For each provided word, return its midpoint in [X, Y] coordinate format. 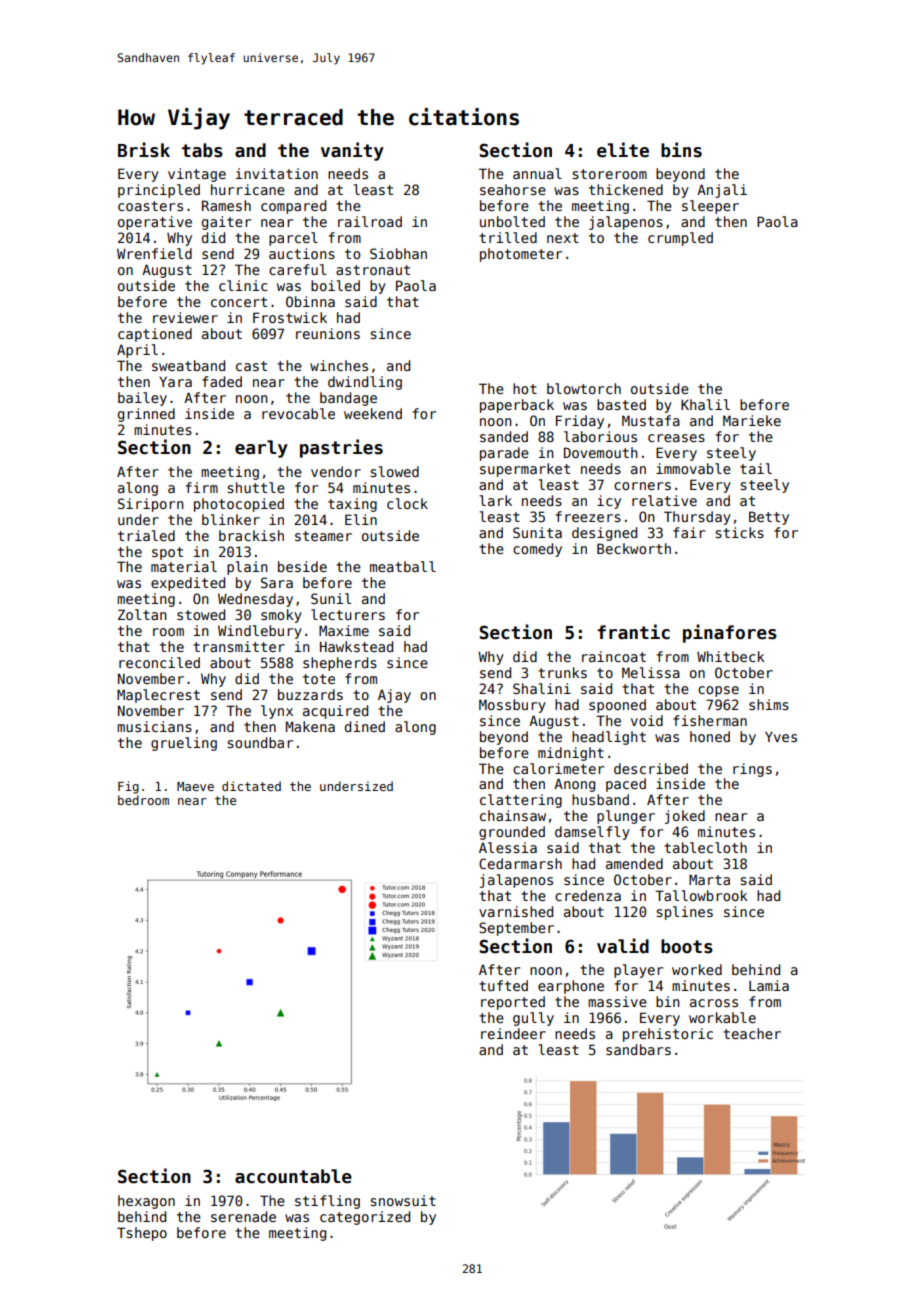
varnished [516, 911]
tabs [202, 150]
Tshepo [142, 1234]
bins [681, 150]
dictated [251, 786]
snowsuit [403, 1200]
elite [623, 150]
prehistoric [668, 1035]
